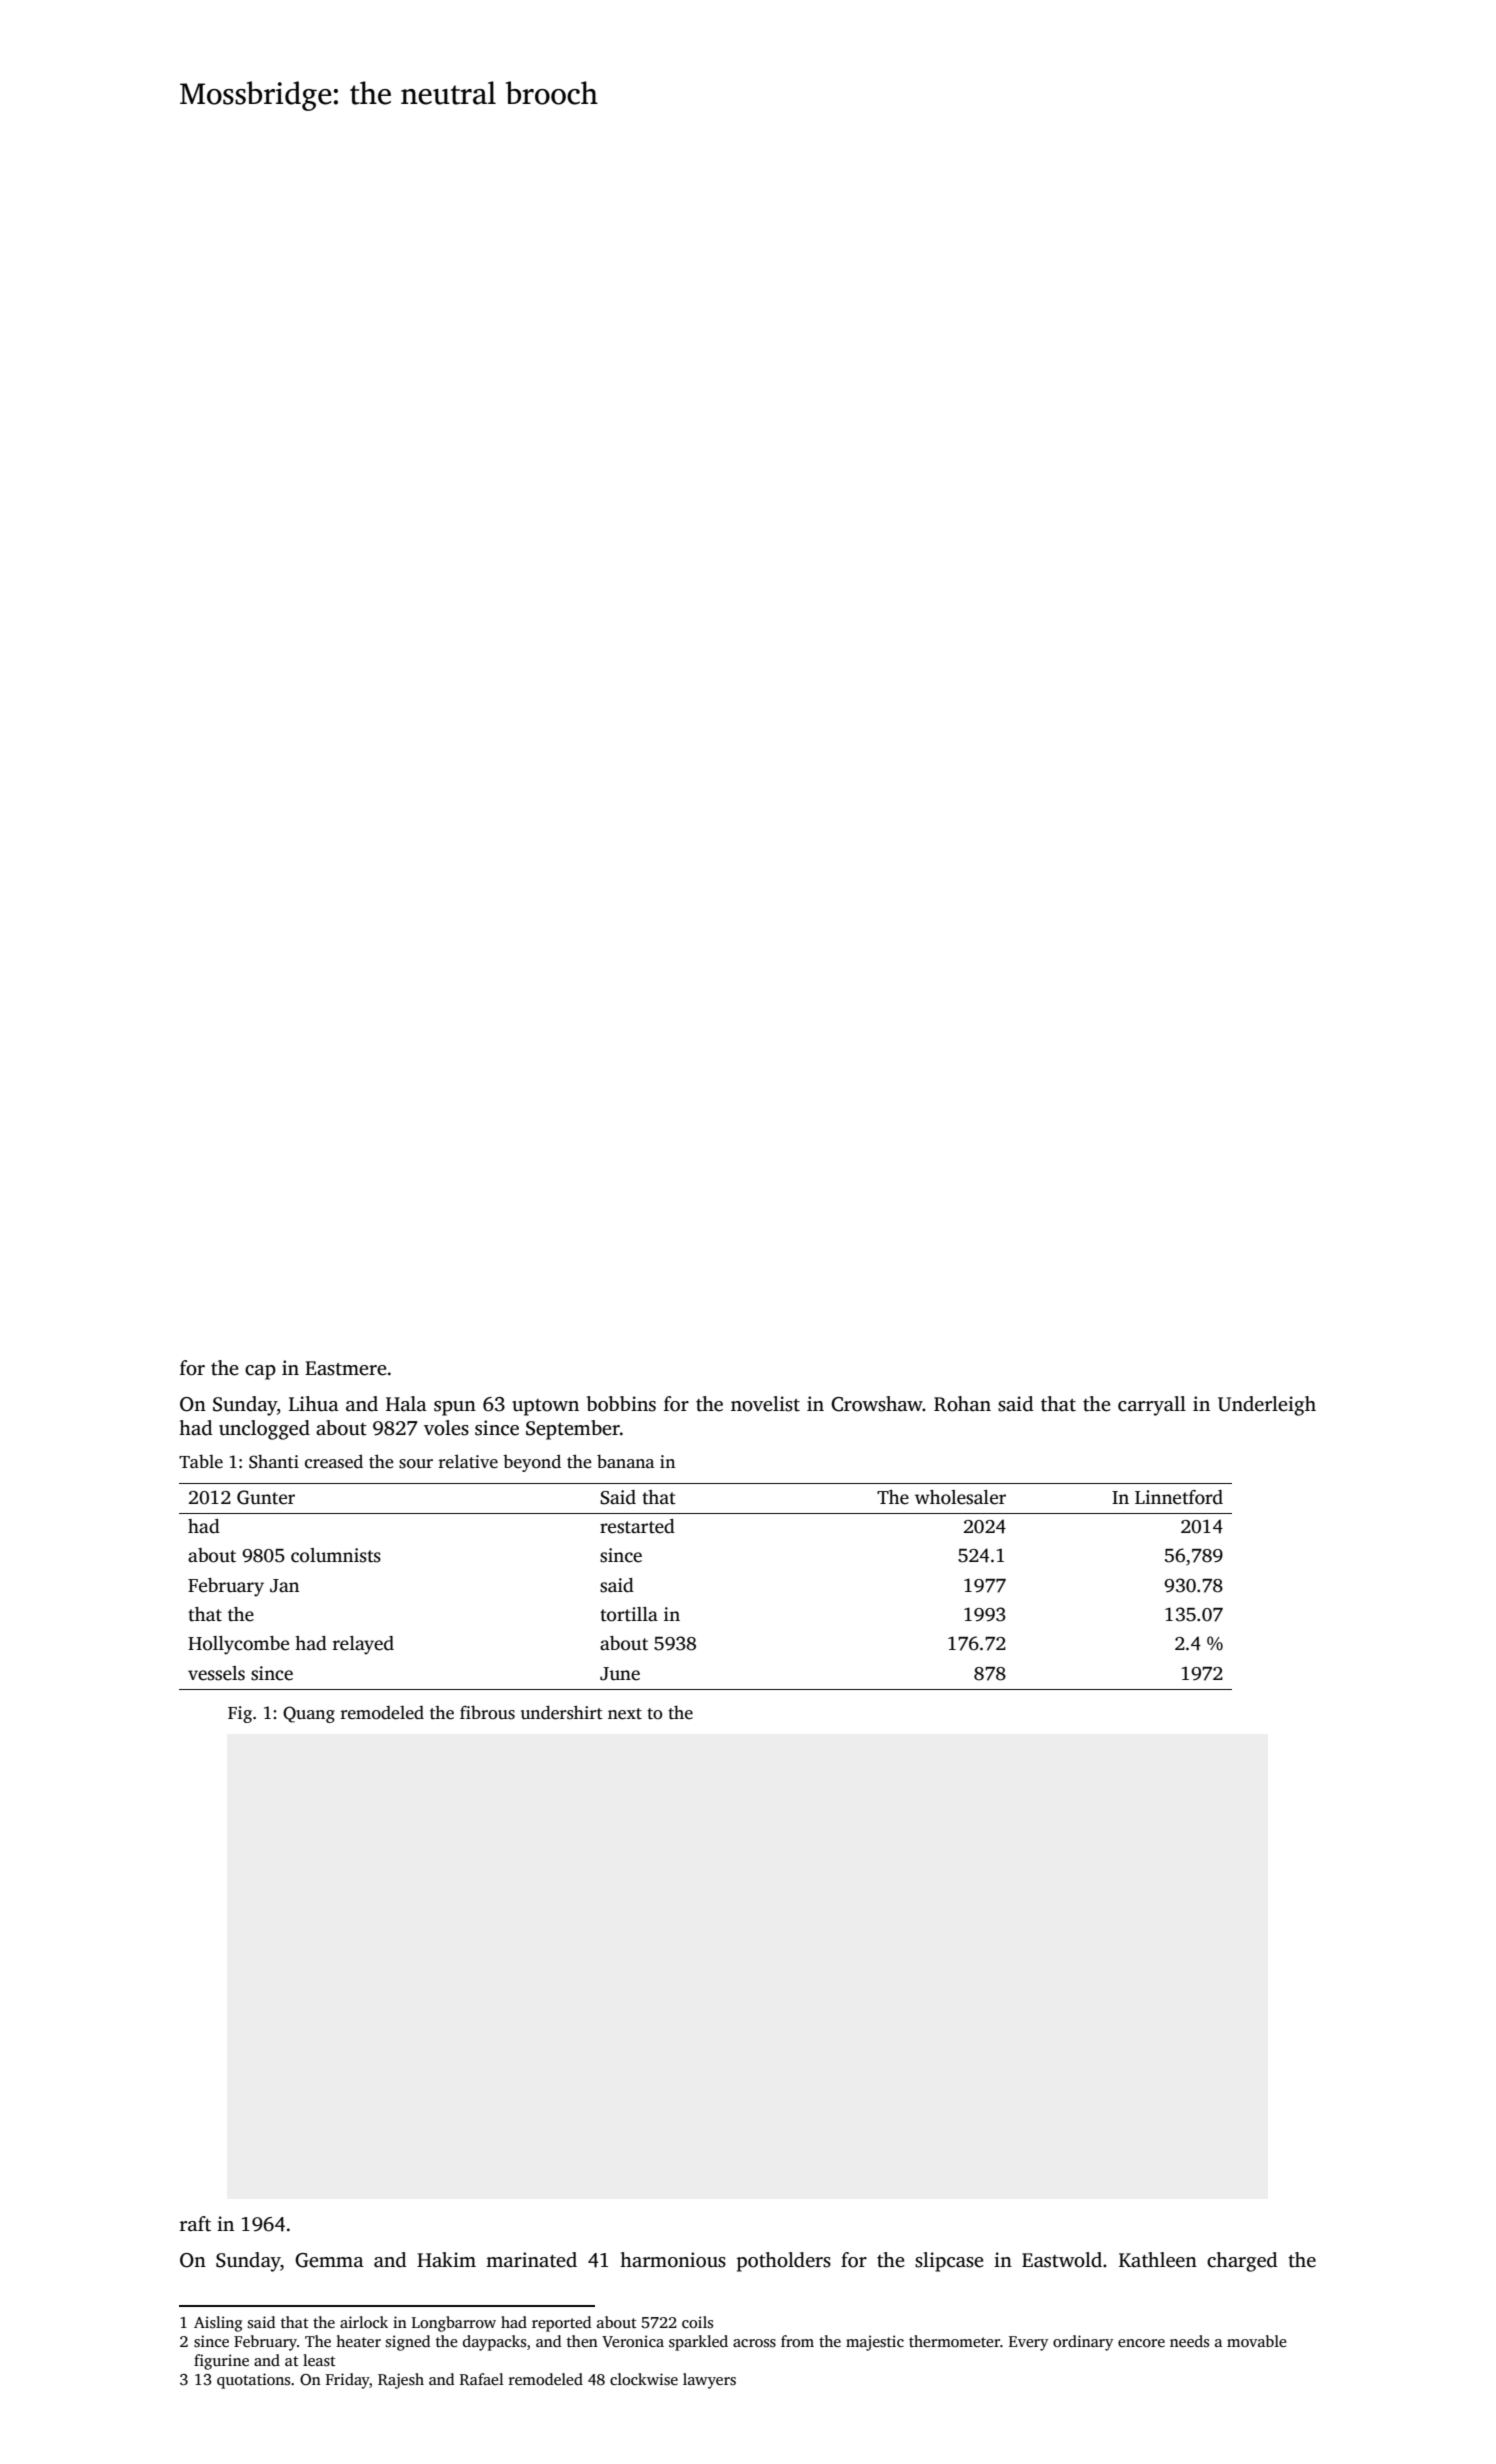 This image has width=1496, height=2464. I want to click on carryall, so click(1152, 1406).
